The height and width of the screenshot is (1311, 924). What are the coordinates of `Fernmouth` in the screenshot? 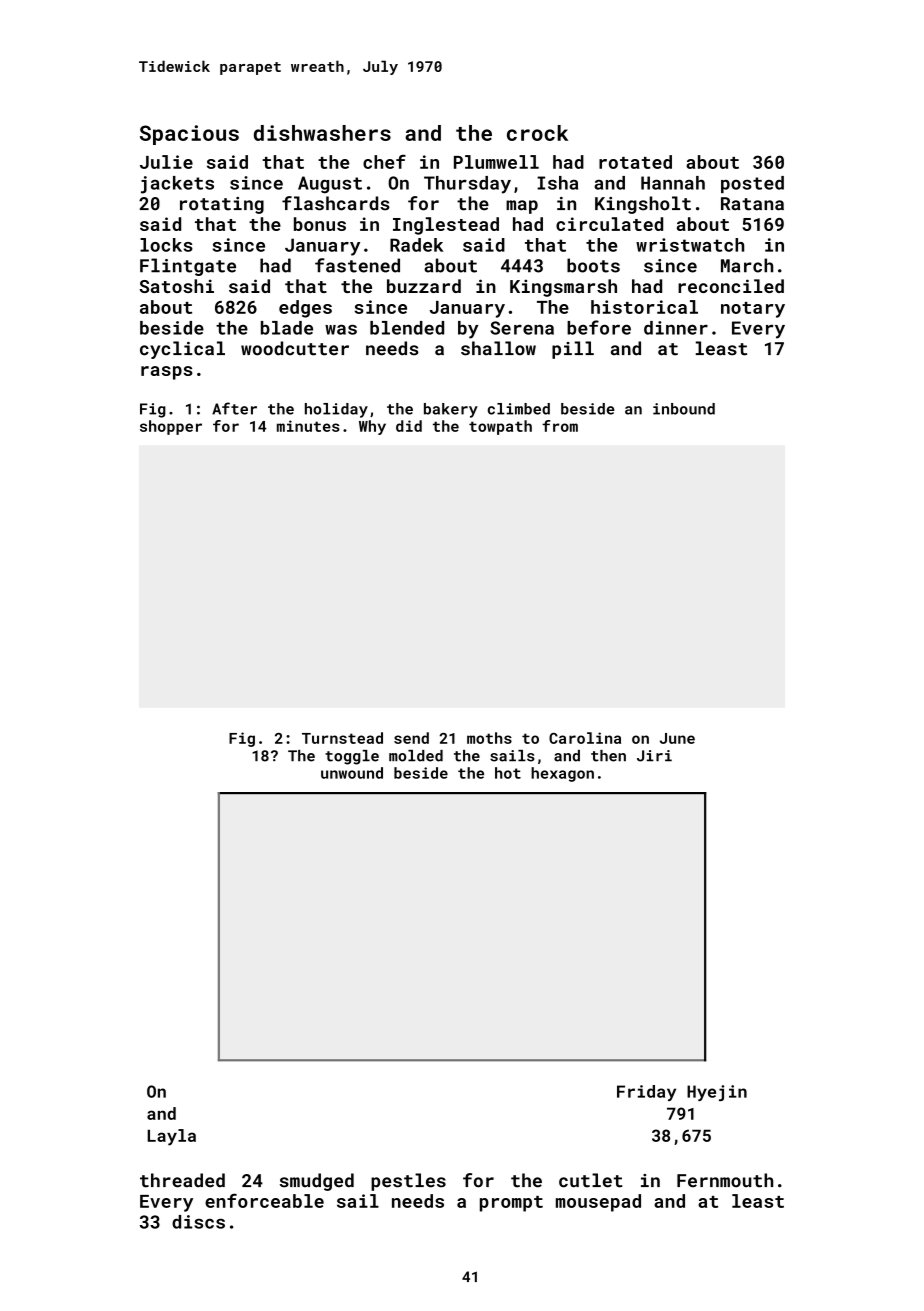 It's located at (725, 1180).
